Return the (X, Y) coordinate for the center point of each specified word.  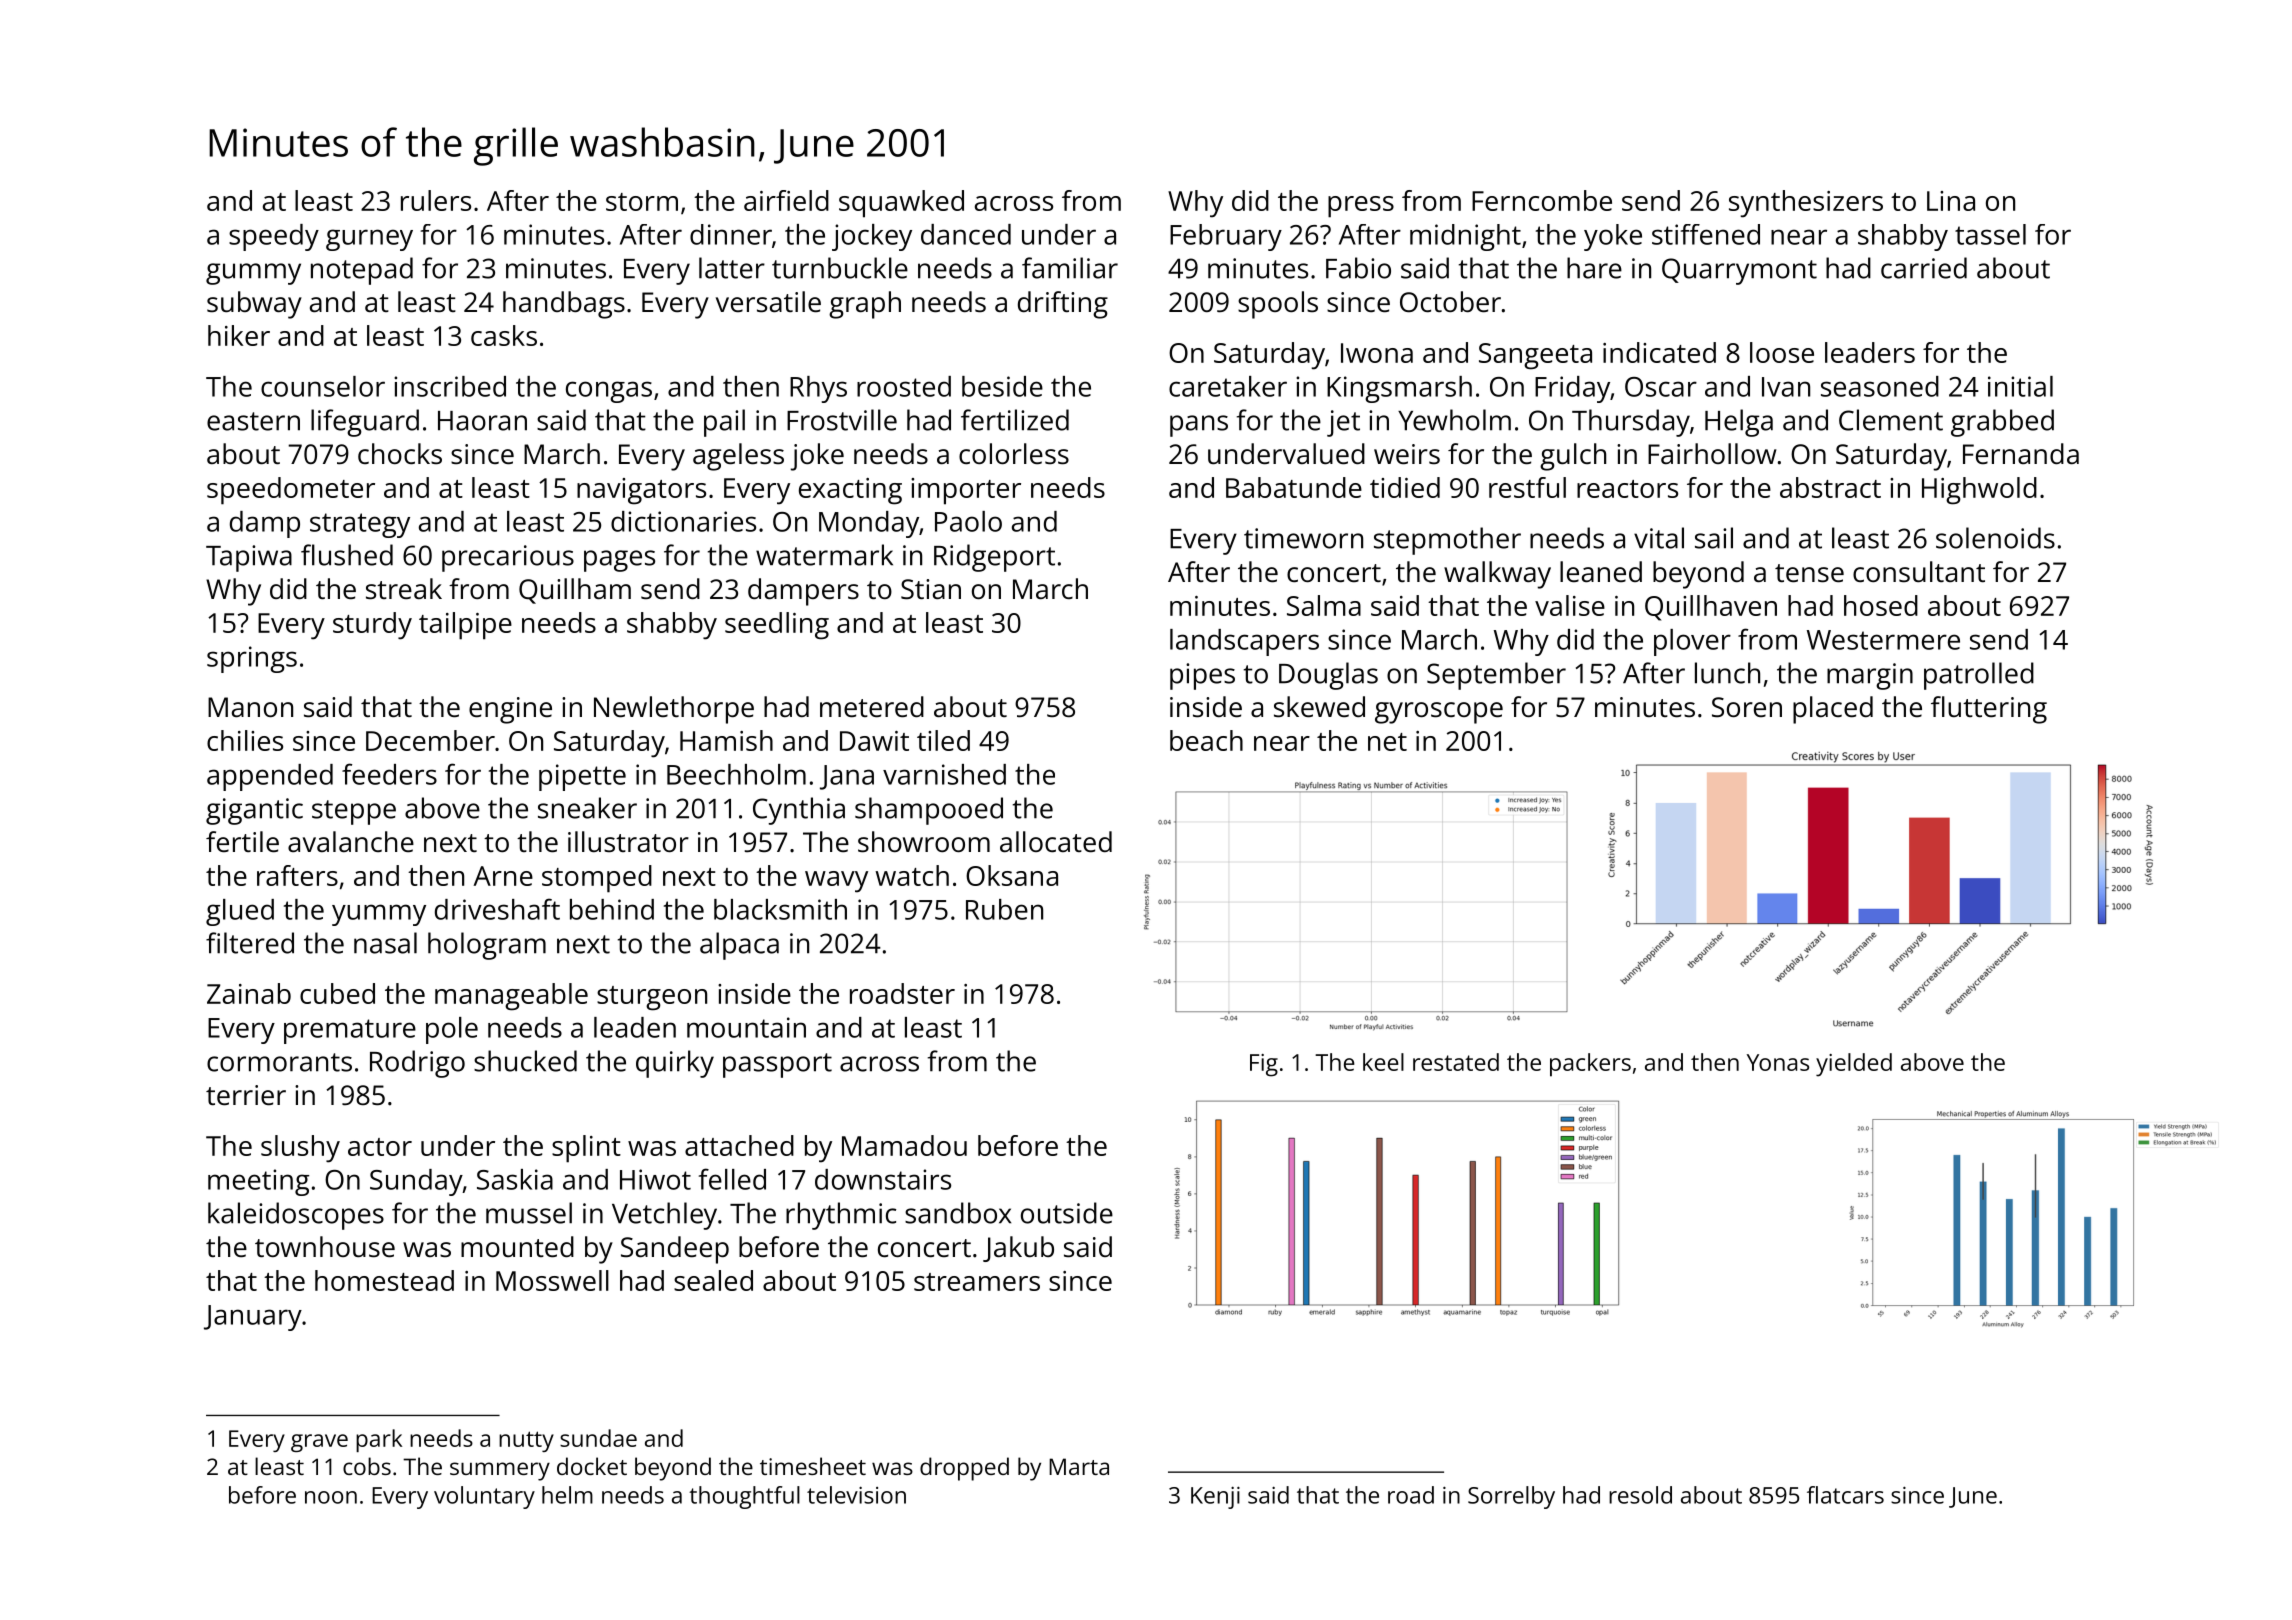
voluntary (484, 1497)
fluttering (1989, 710)
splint (586, 1149)
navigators (641, 491)
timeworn (1303, 538)
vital (1659, 538)
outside (1067, 1213)
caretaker (1228, 386)
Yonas (1778, 1062)
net (1387, 742)
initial (2020, 386)
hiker (239, 335)
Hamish (726, 740)
